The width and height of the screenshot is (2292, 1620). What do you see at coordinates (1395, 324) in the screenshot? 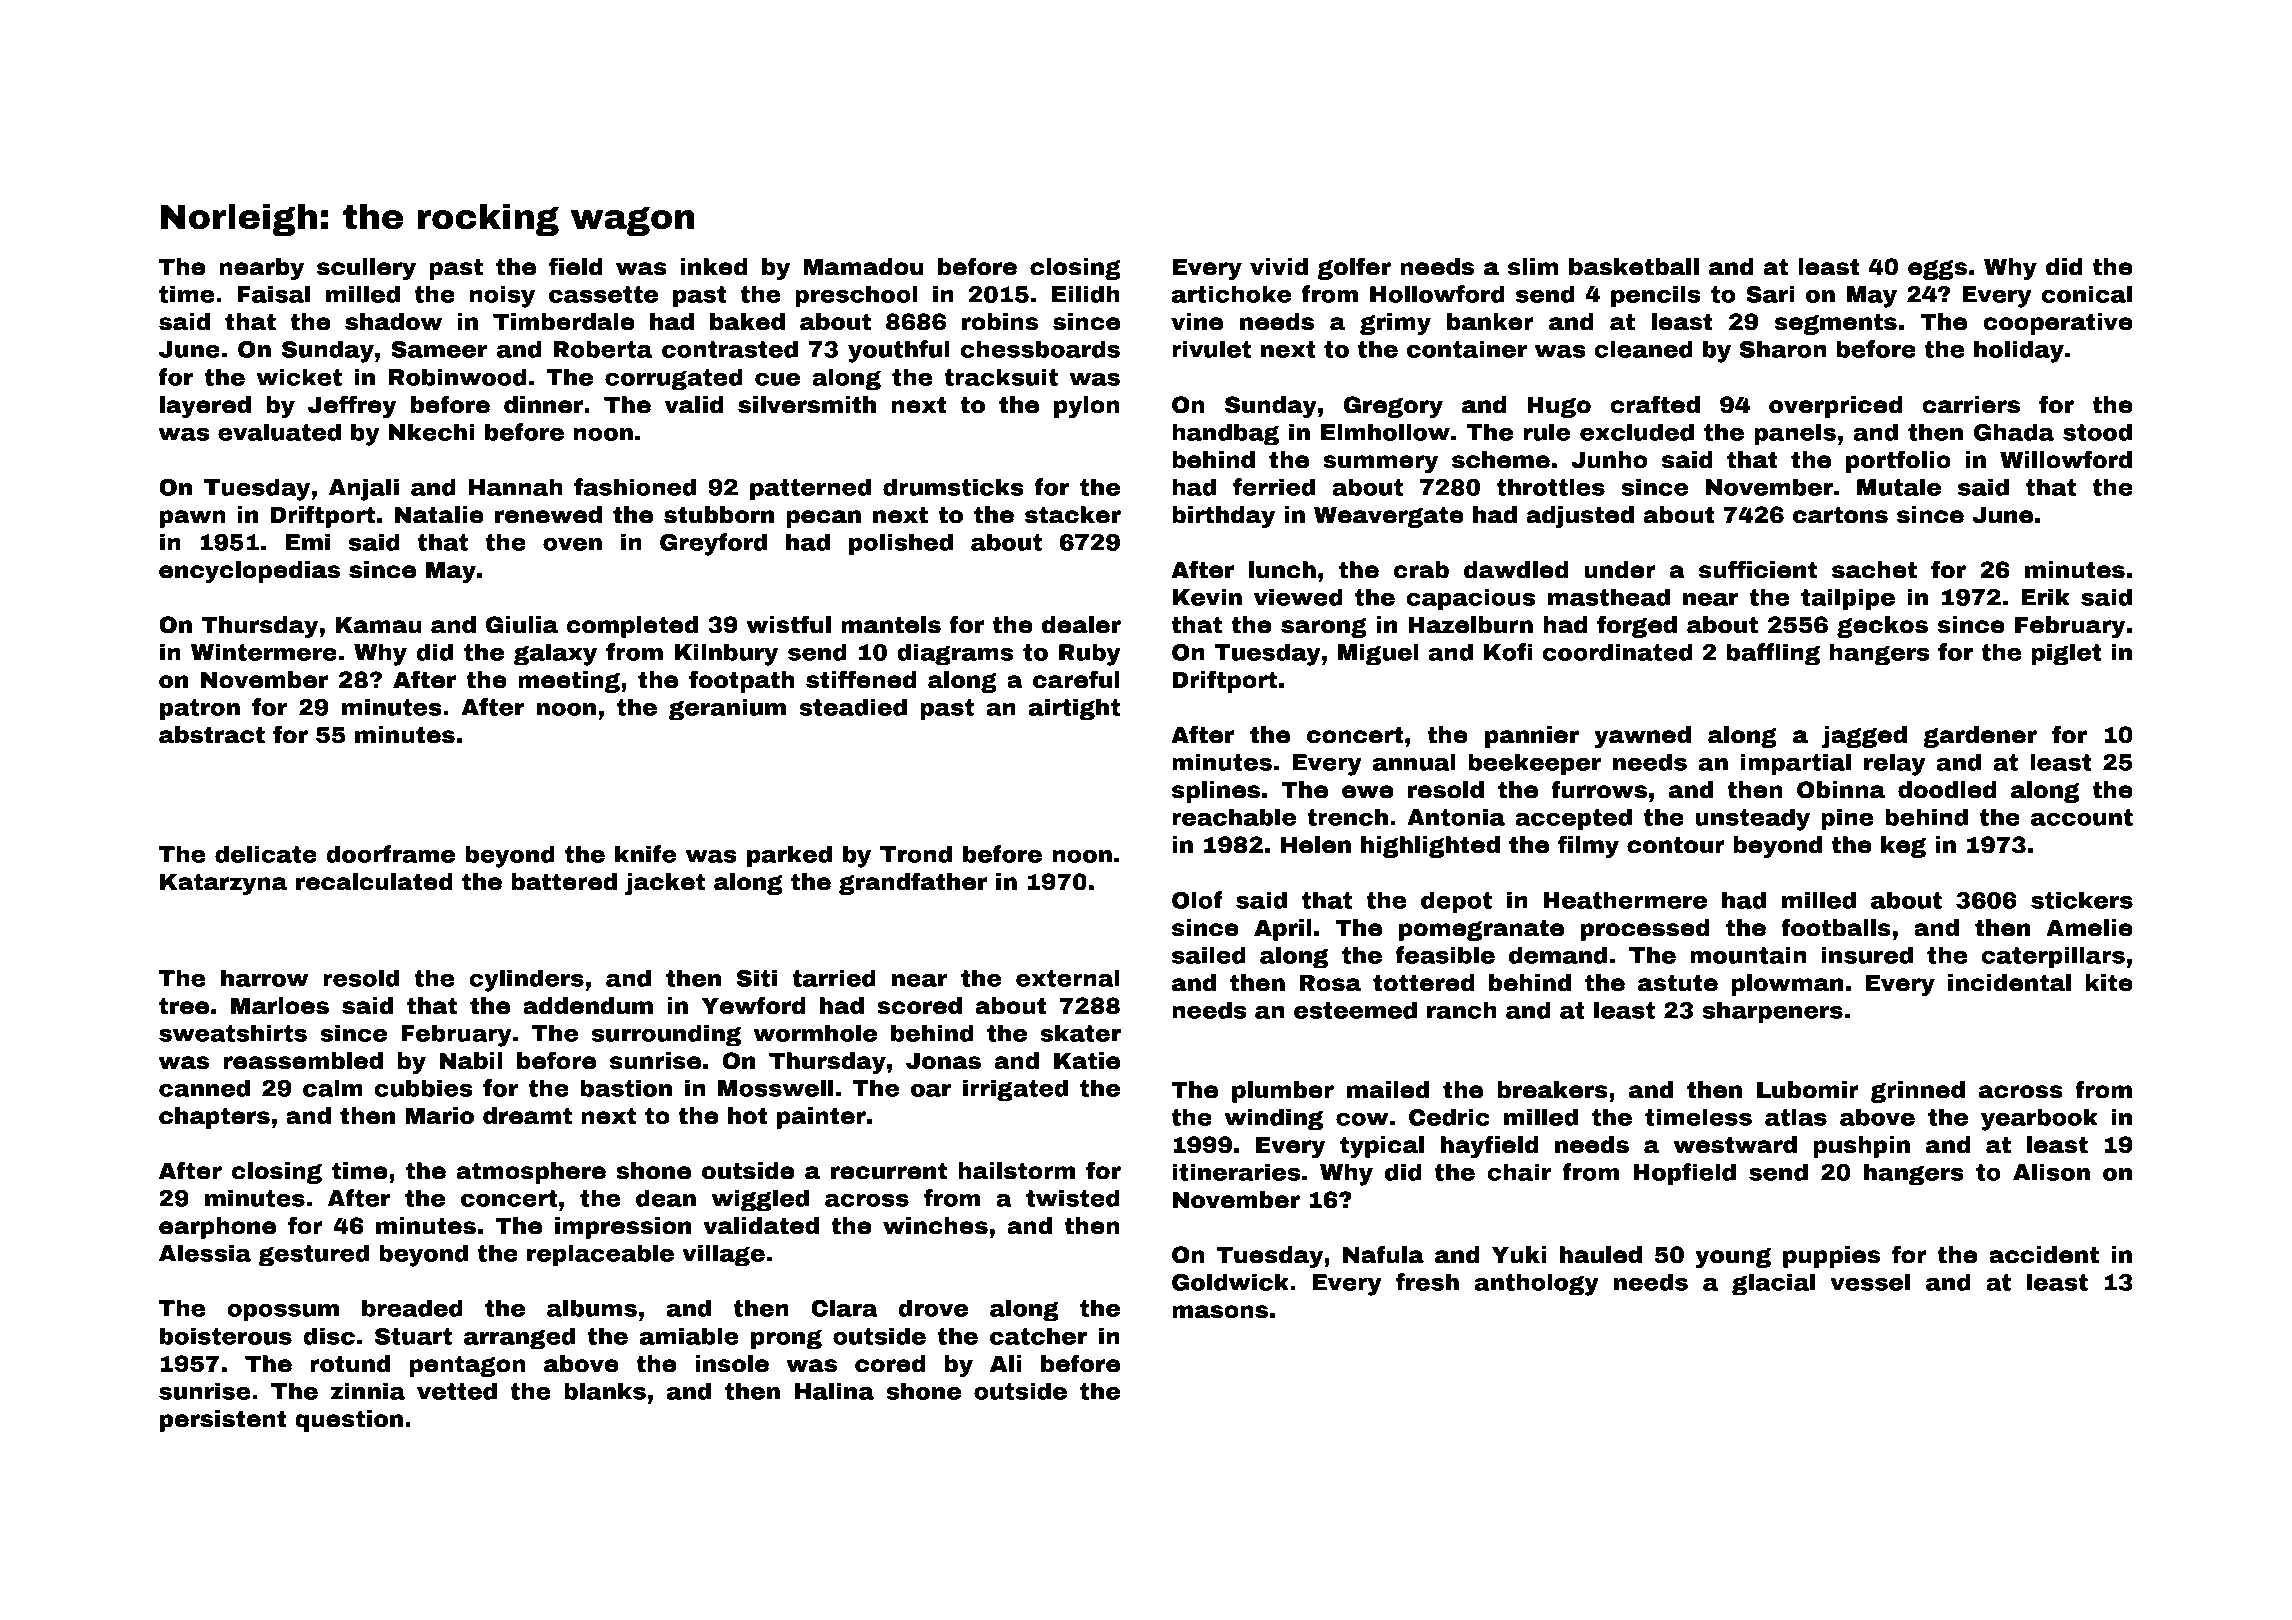
I see `grimy` at bounding box center [1395, 324].
